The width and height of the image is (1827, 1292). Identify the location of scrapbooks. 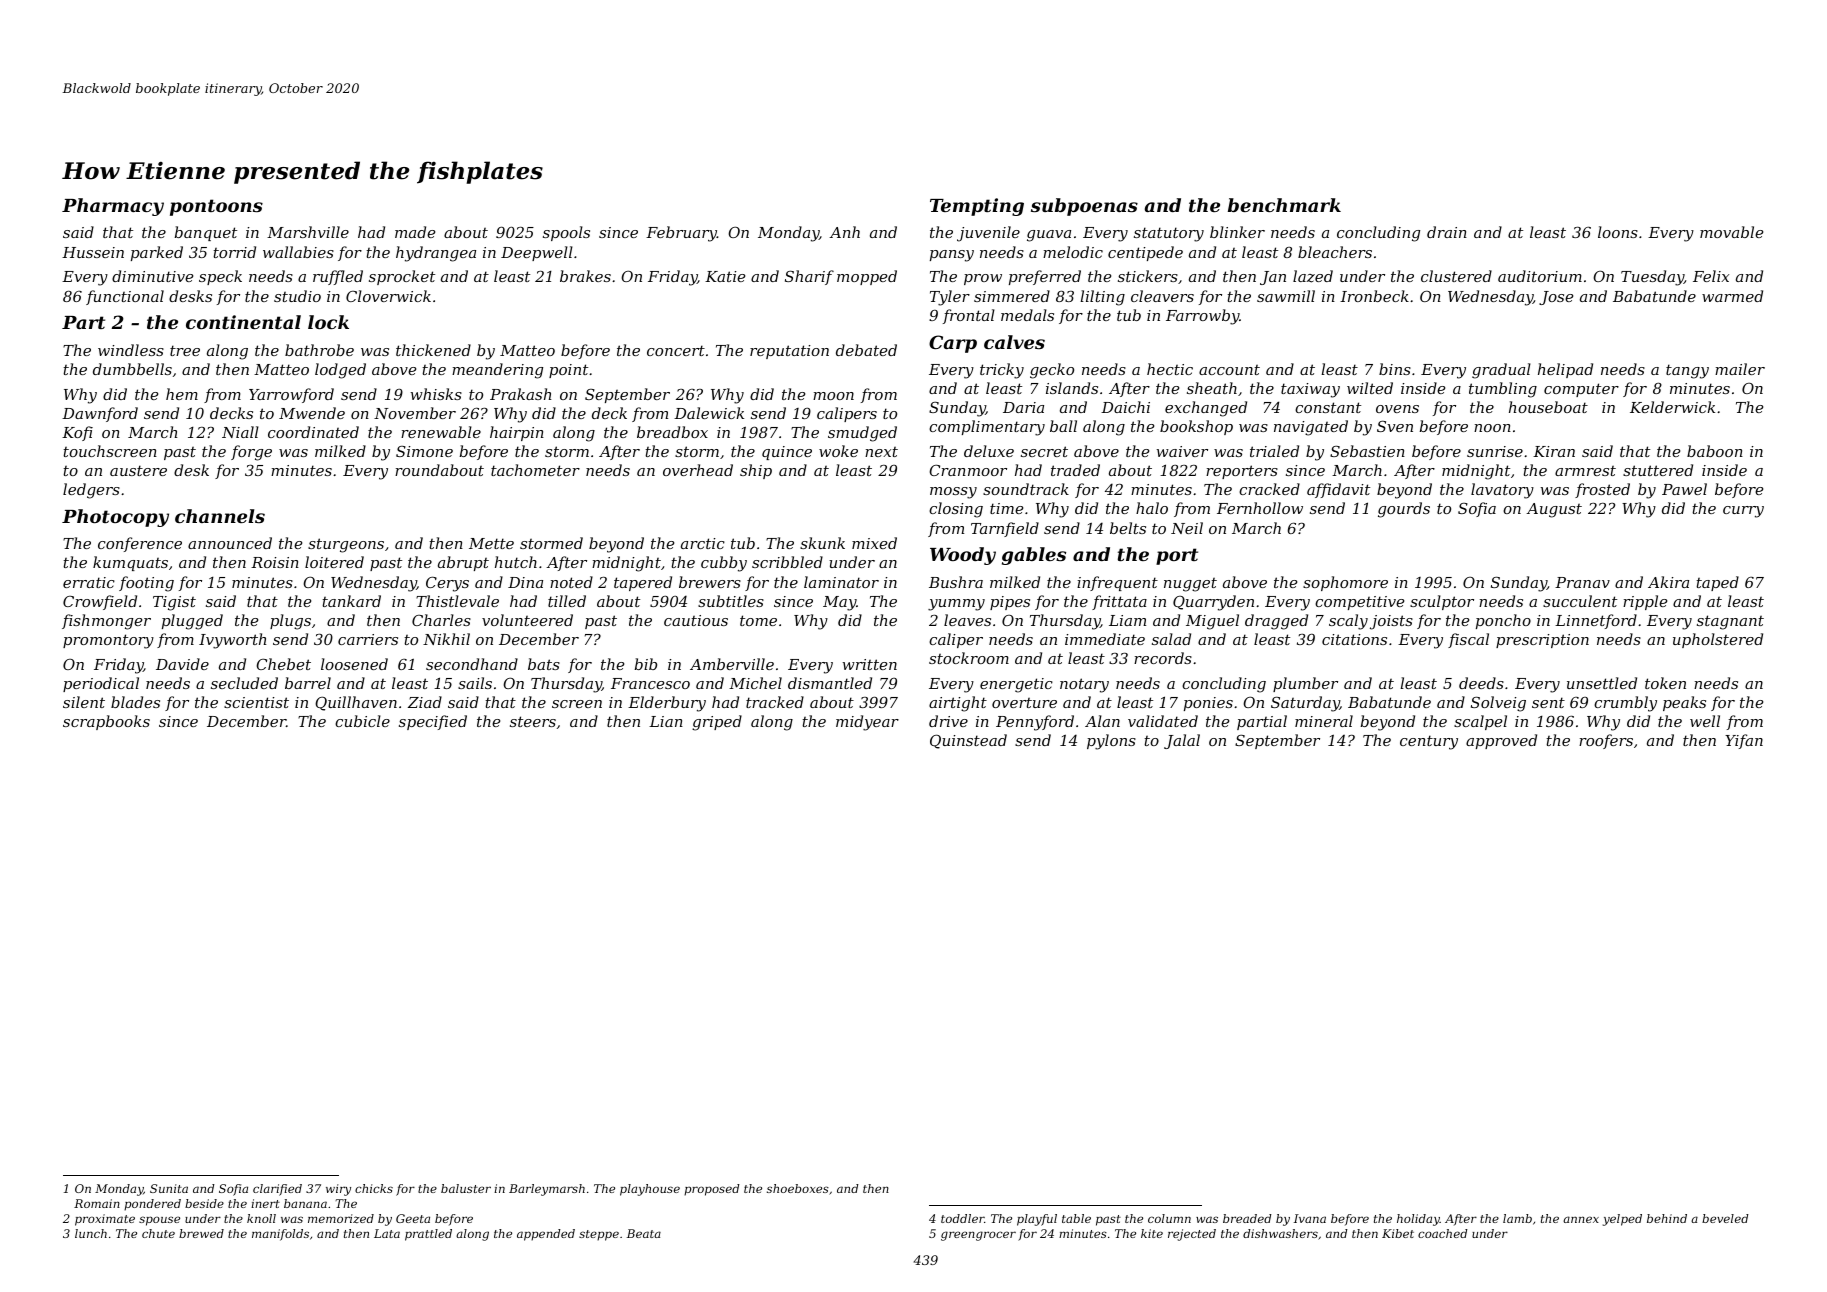
(106, 722).
